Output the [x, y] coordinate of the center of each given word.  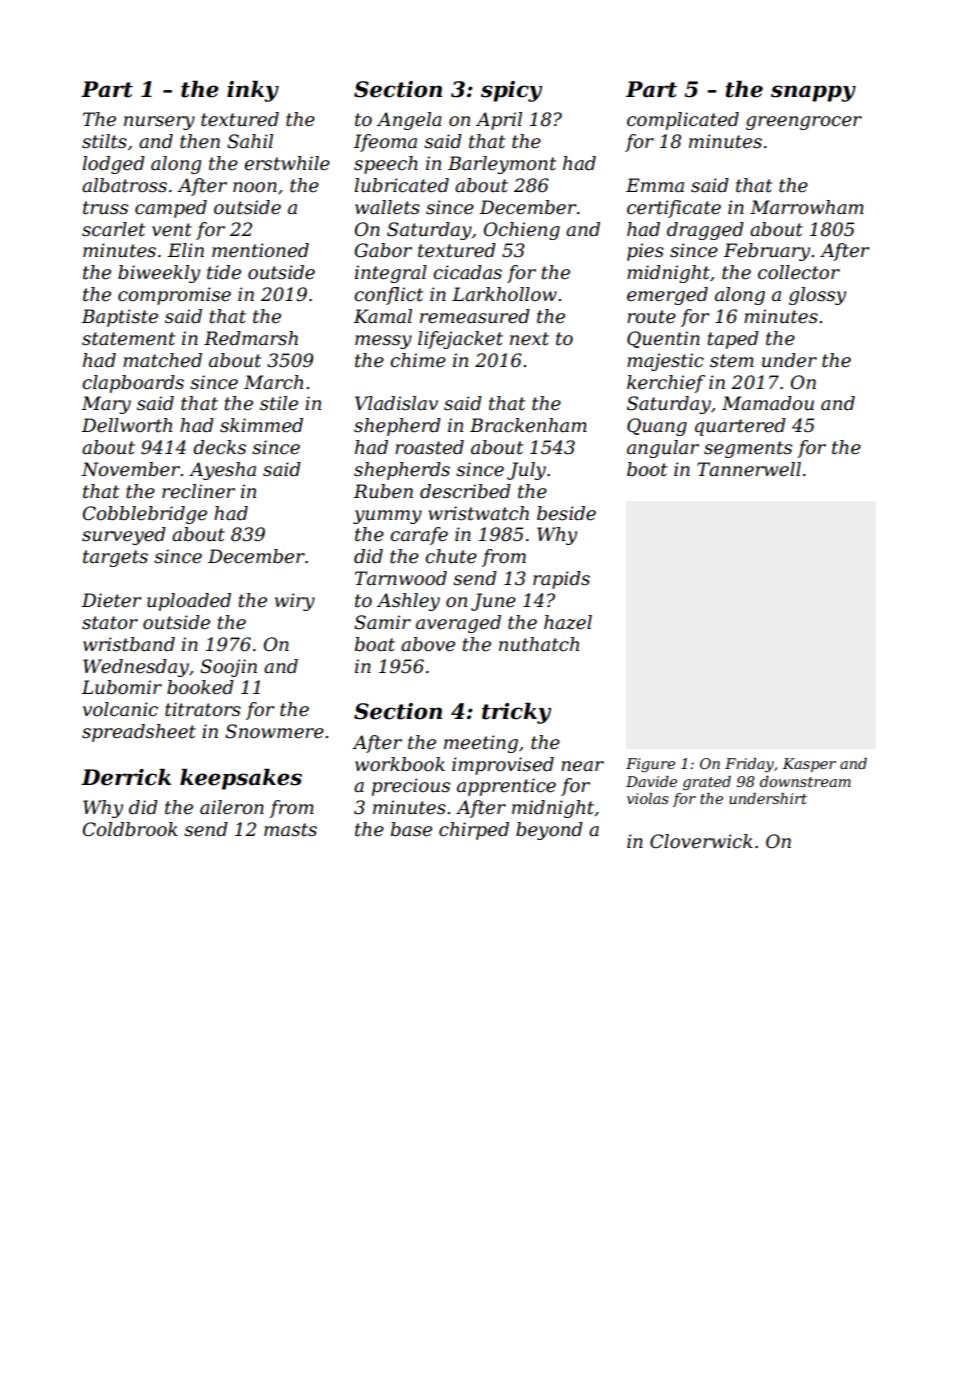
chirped [474, 831]
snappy [813, 93]
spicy [511, 91]
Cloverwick [701, 841]
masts [290, 830]
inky [253, 91]
